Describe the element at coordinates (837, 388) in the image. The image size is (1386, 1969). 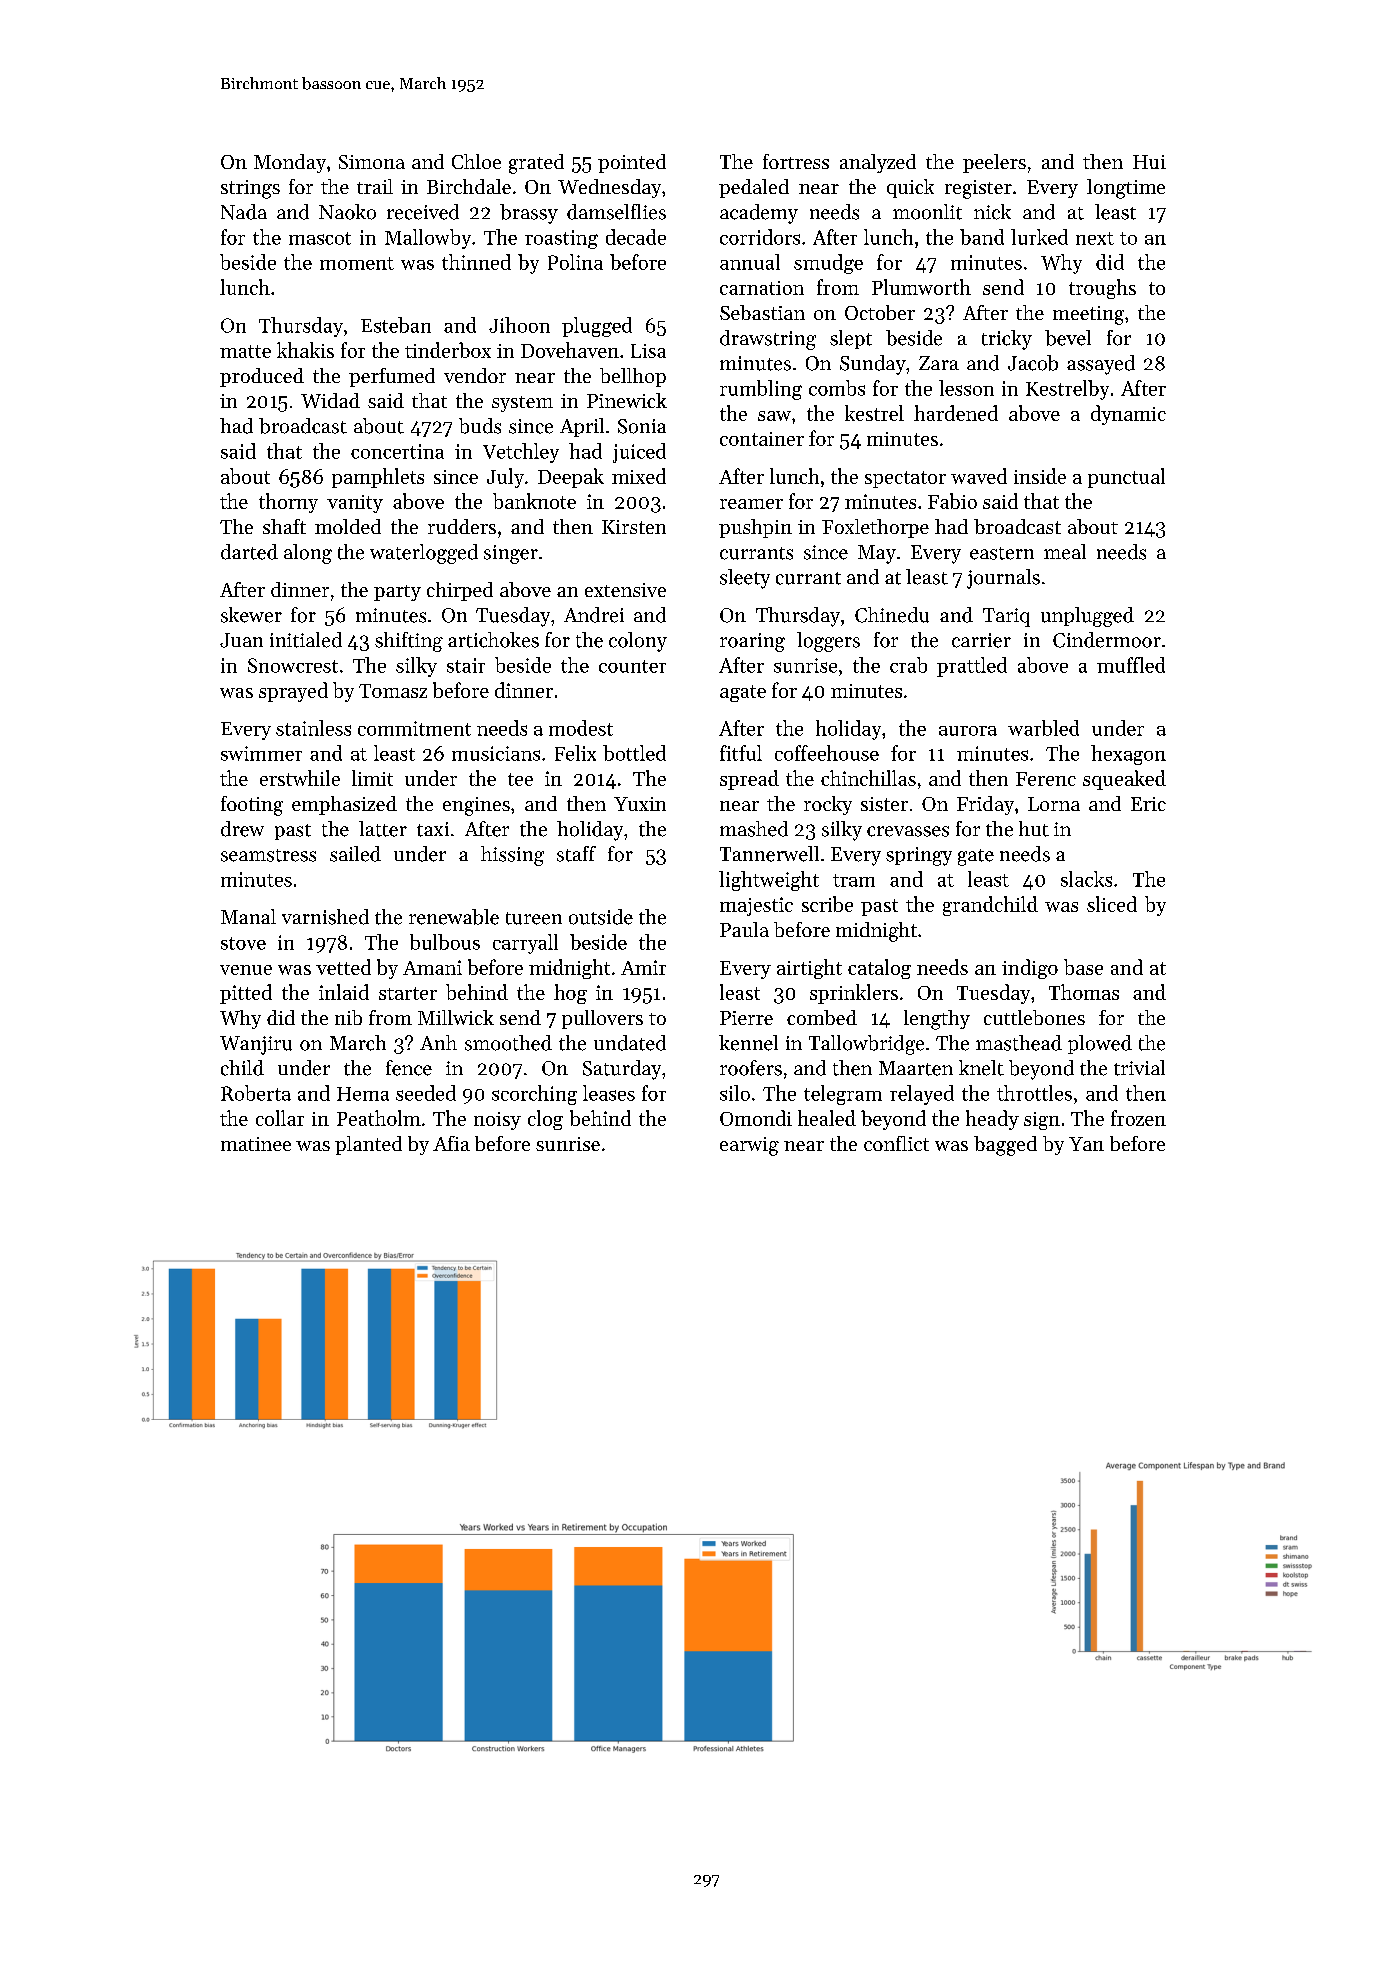
I see `combs` at that location.
